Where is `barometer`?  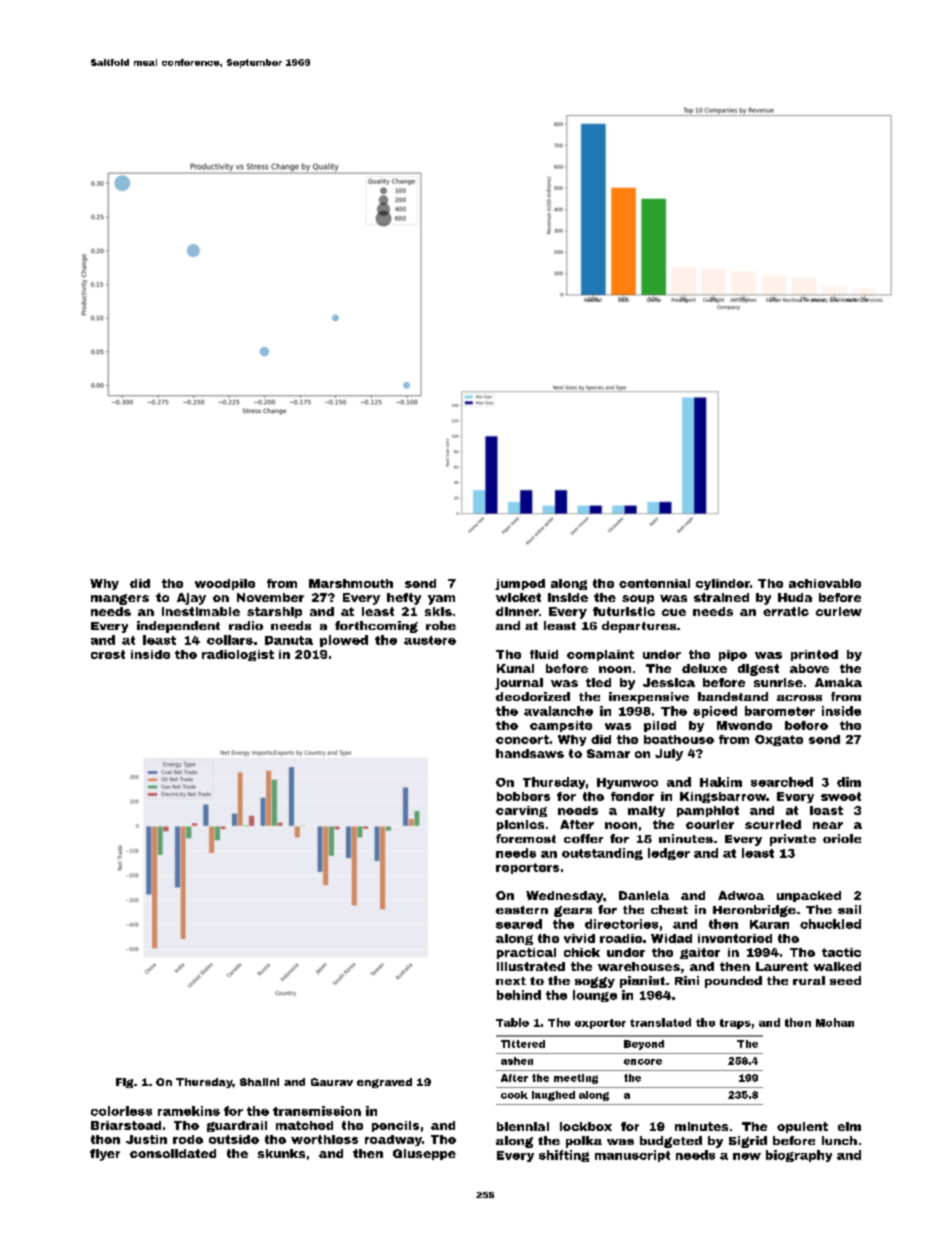 barometer is located at coordinates (780, 711).
